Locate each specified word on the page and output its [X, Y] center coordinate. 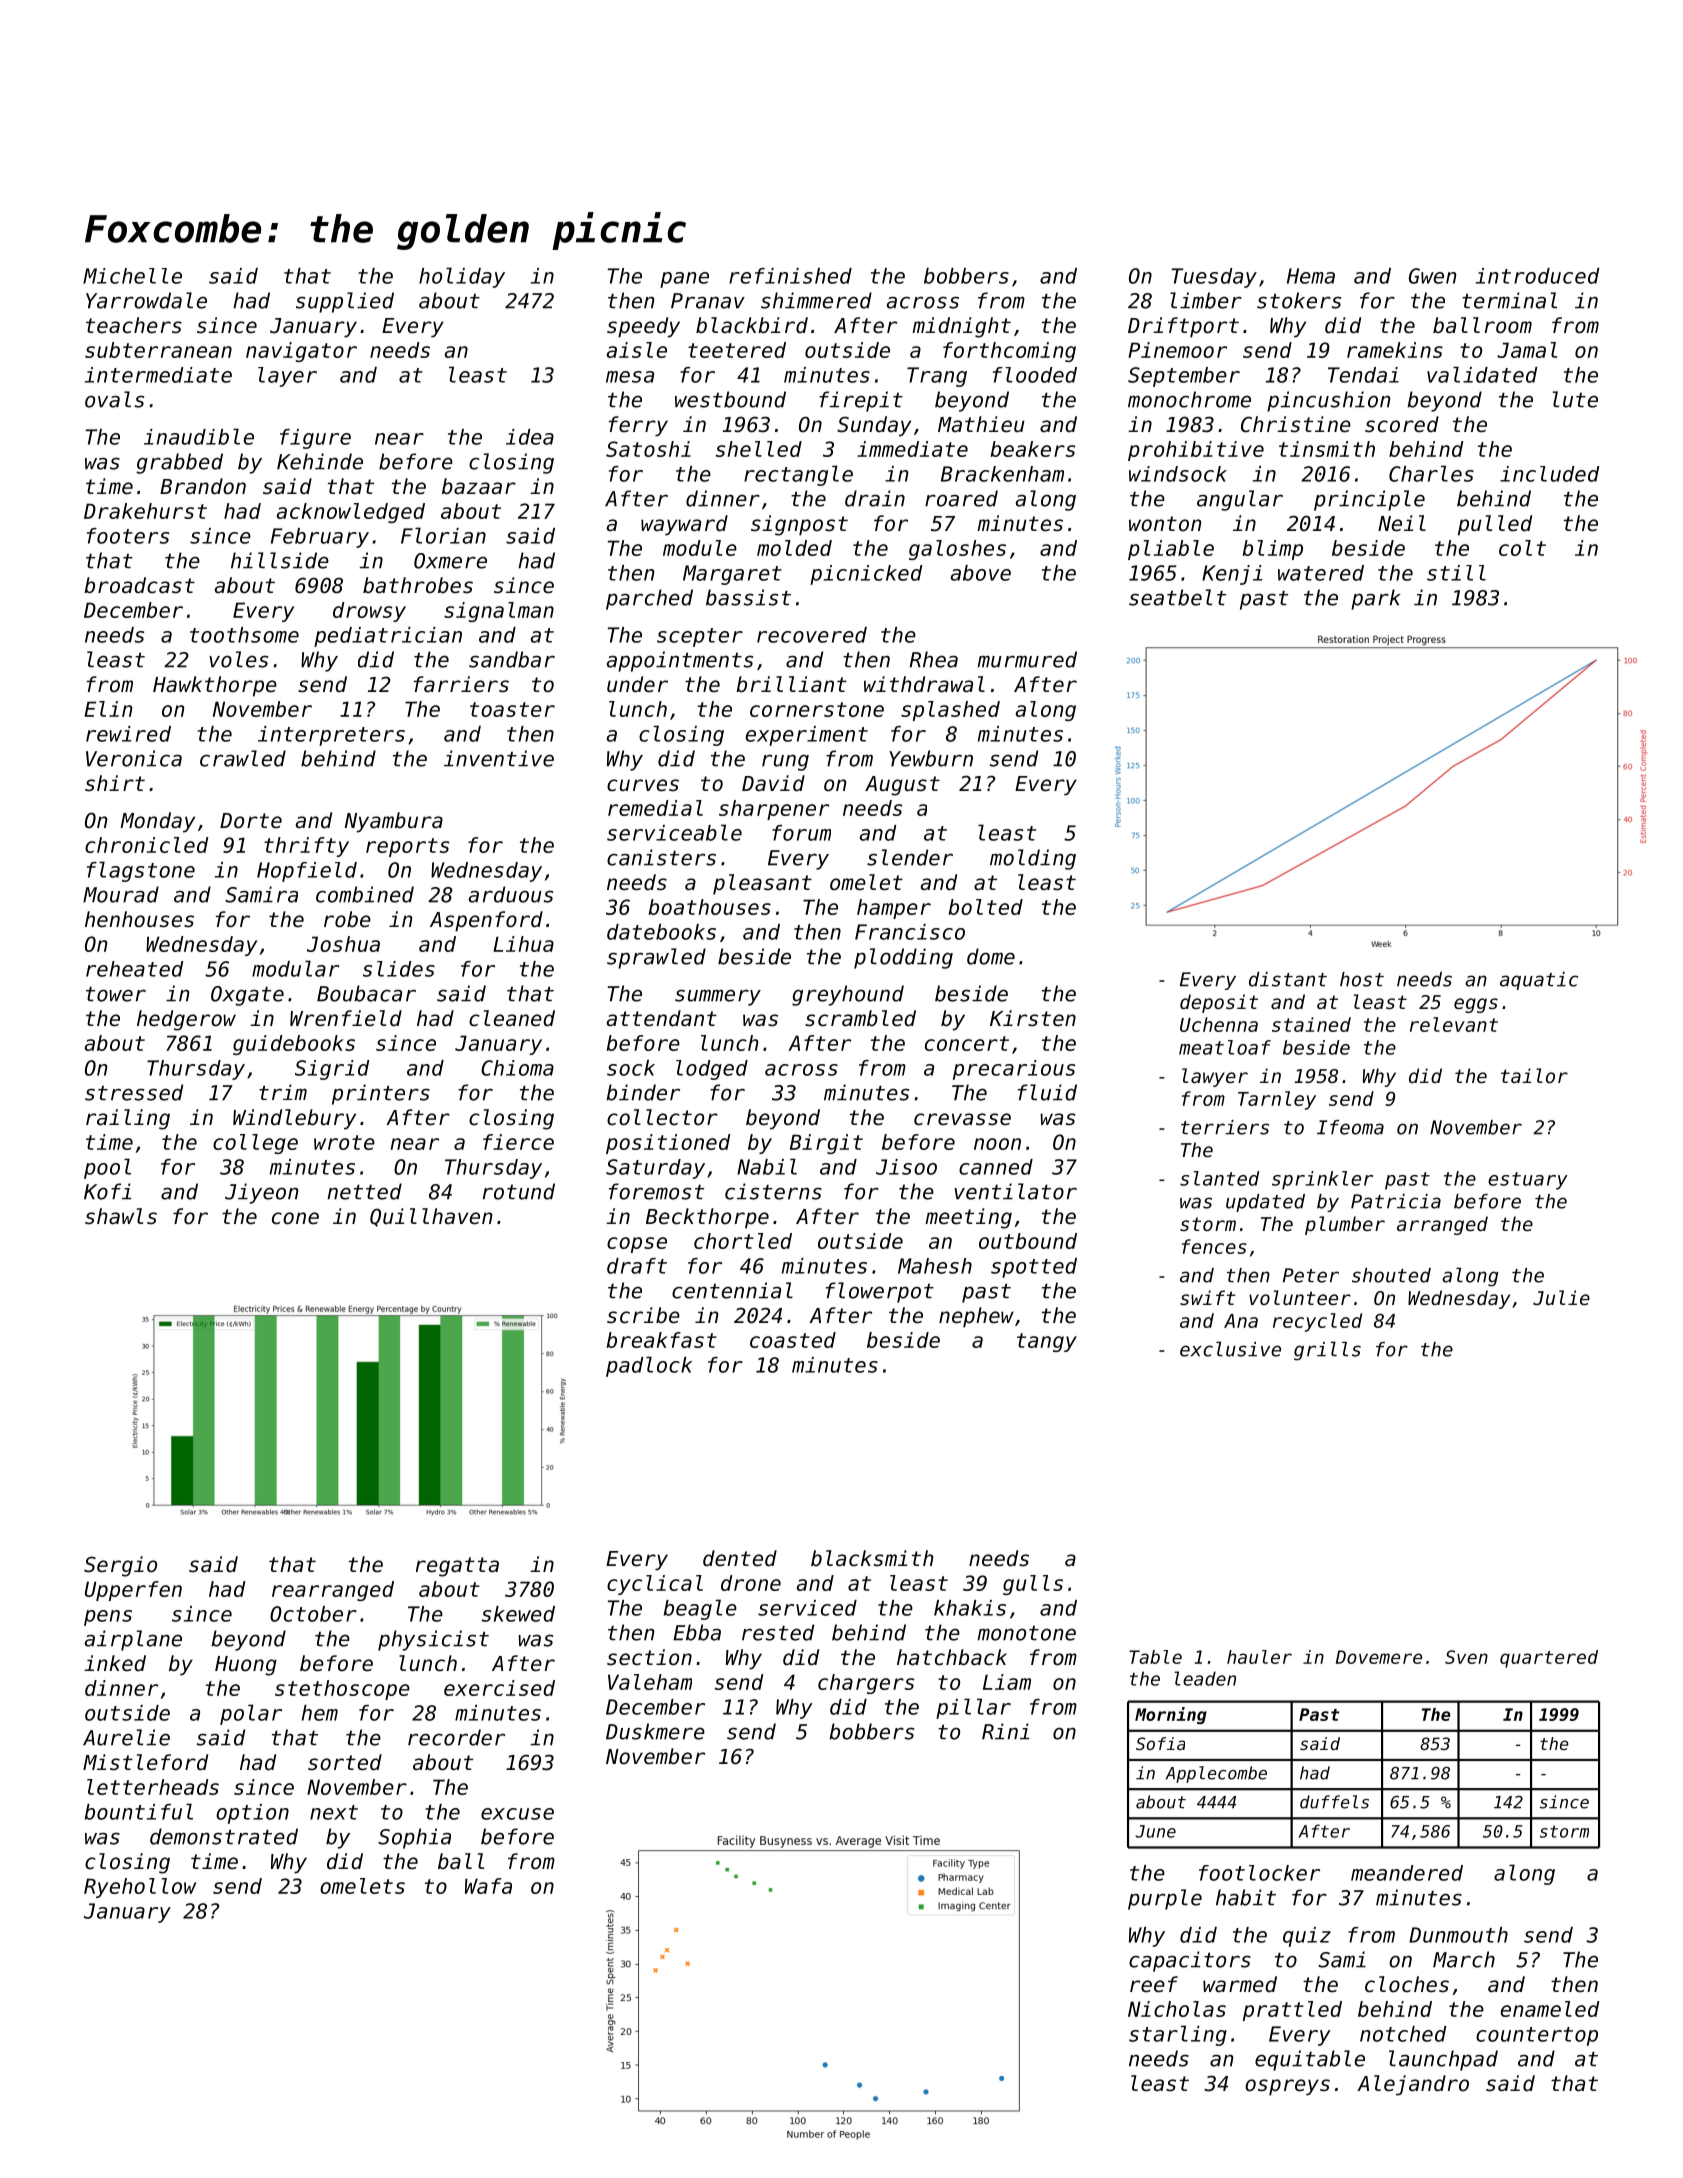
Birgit [826, 1144]
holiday [462, 277]
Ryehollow [140, 1888]
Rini [1005, 1731]
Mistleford [145, 1762]
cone [295, 1218]
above [981, 573]
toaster [512, 709]
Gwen [1432, 276]
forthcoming [1009, 352]
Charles [1431, 473]
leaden [1205, 1678]
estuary [1528, 1181]
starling [1178, 2035]
